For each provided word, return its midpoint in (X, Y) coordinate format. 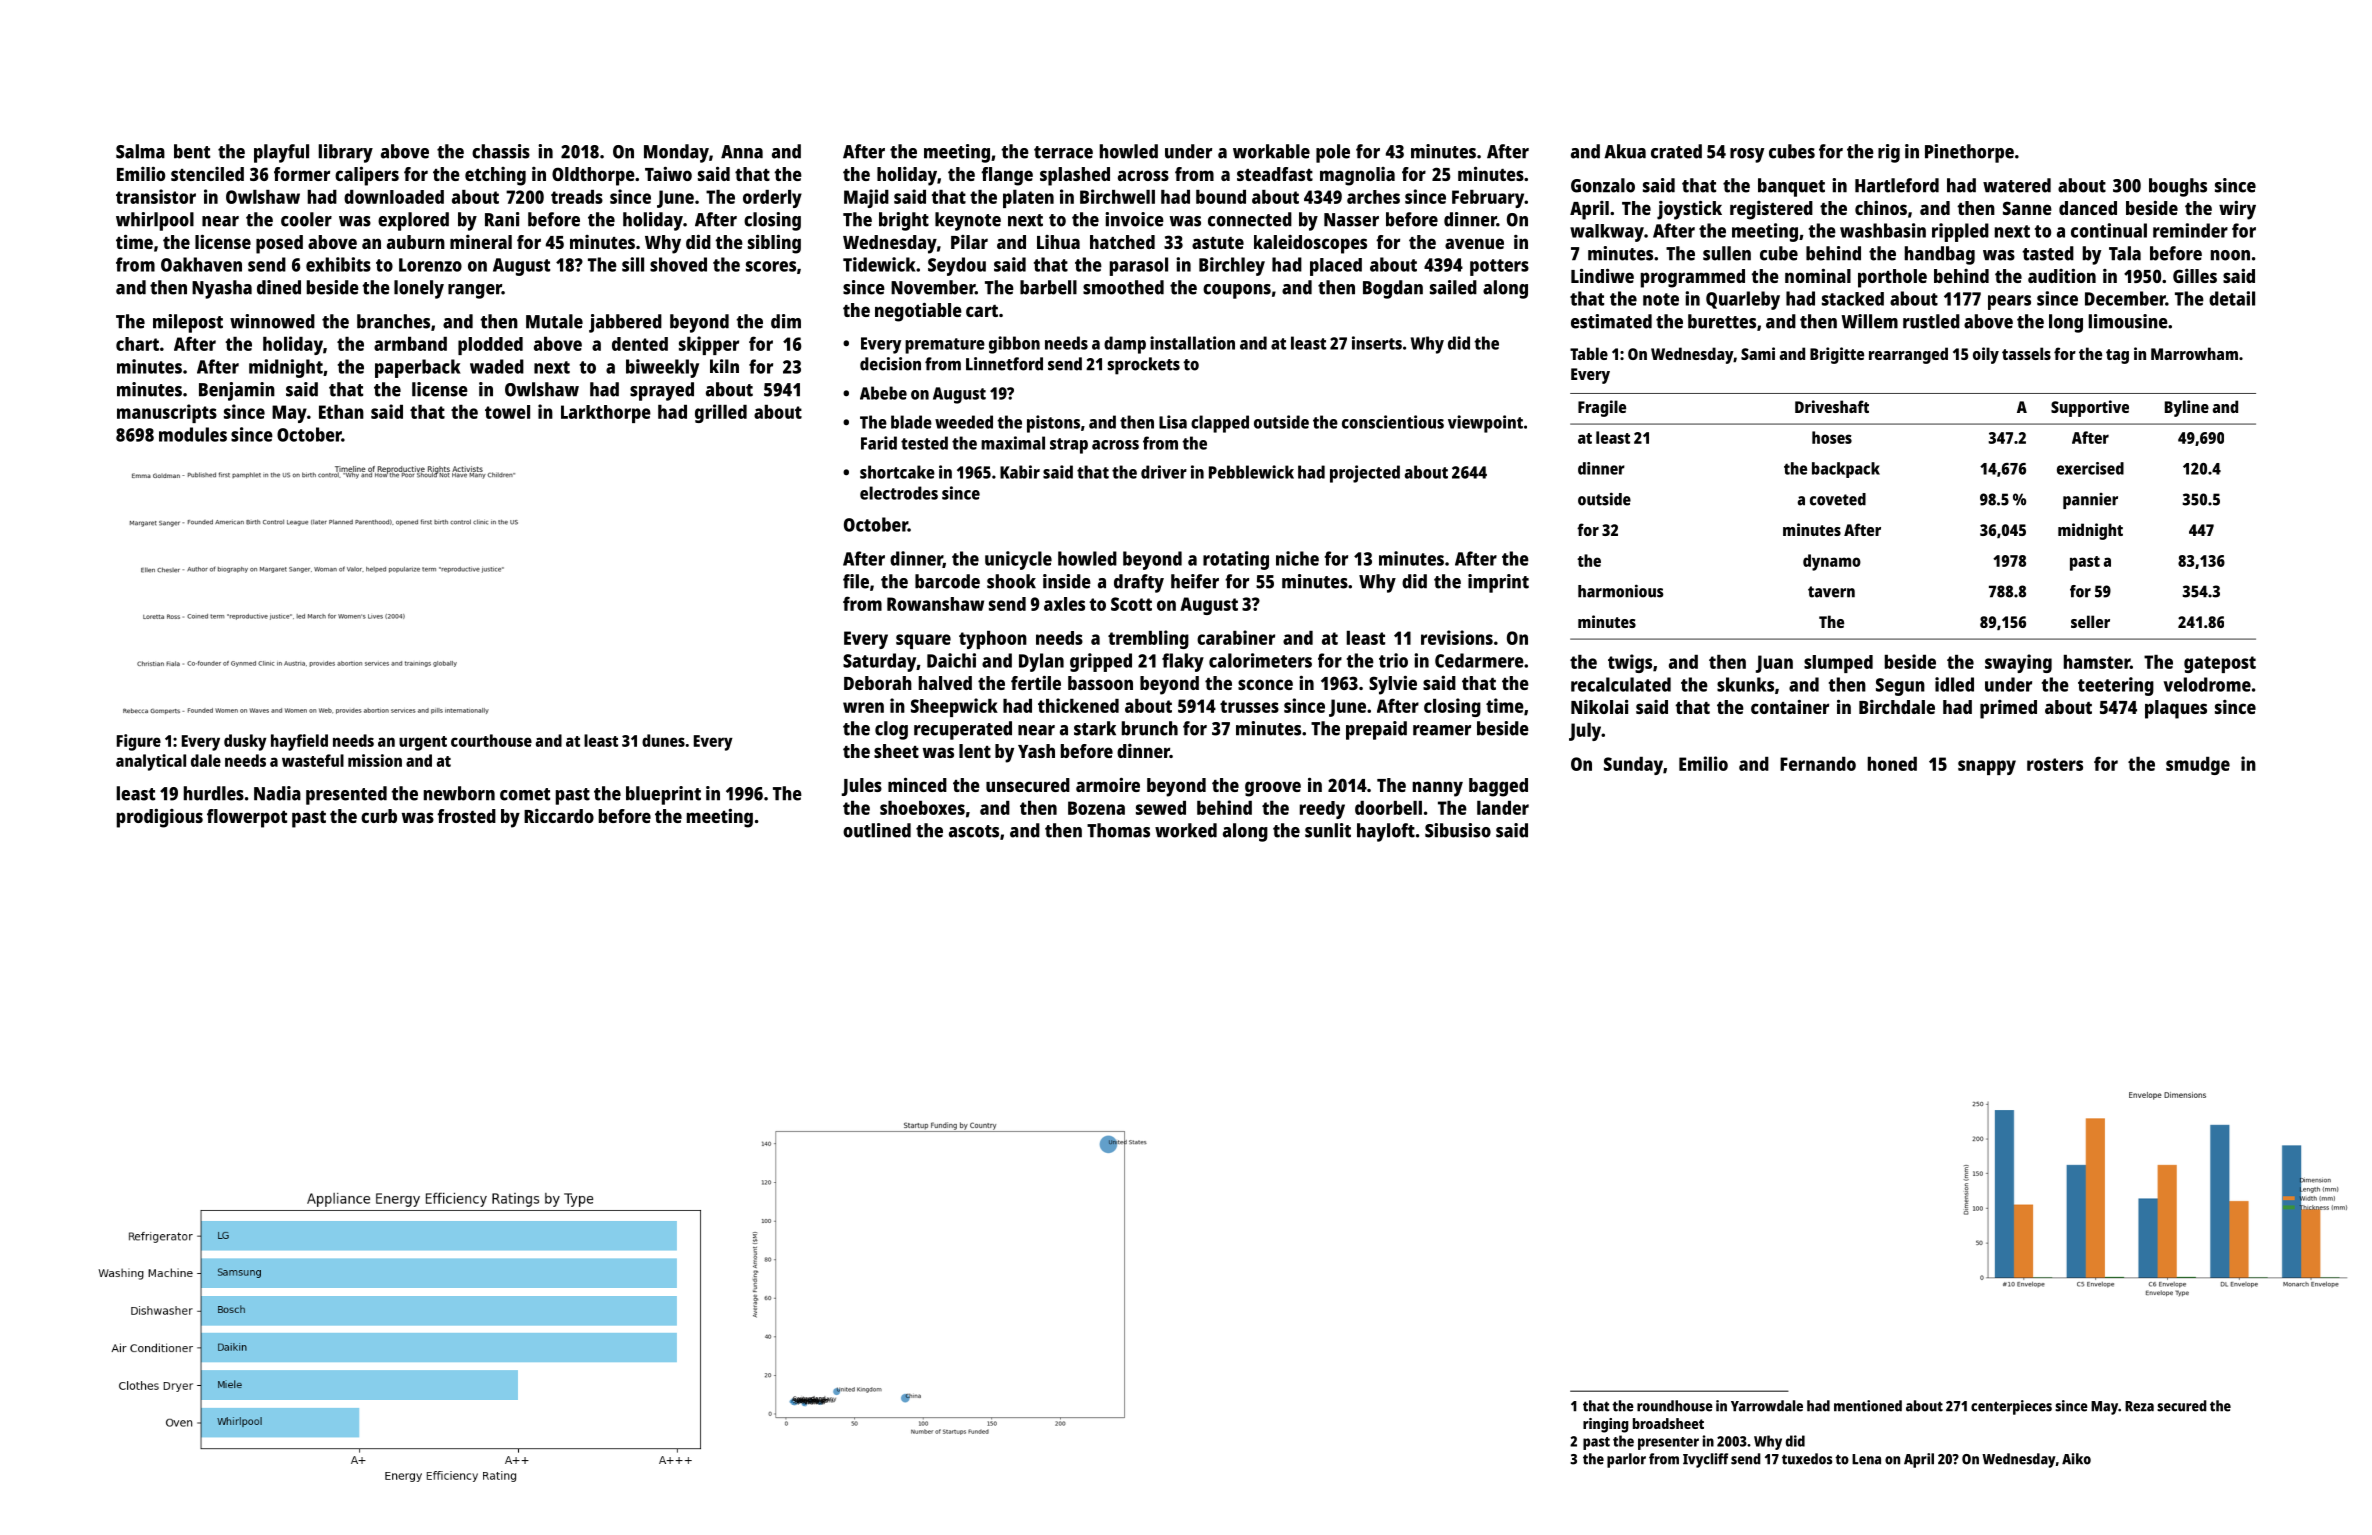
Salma (140, 151)
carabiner (1236, 637)
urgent (423, 743)
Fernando (1818, 764)
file (856, 581)
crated (1676, 151)
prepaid (1376, 730)
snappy (1987, 767)
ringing (1606, 1425)
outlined (877, 830)
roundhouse (1675, 1406)
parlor (1626, 1460)
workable (1271, 151)
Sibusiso (1458, 830)
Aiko (2076, 1459)
